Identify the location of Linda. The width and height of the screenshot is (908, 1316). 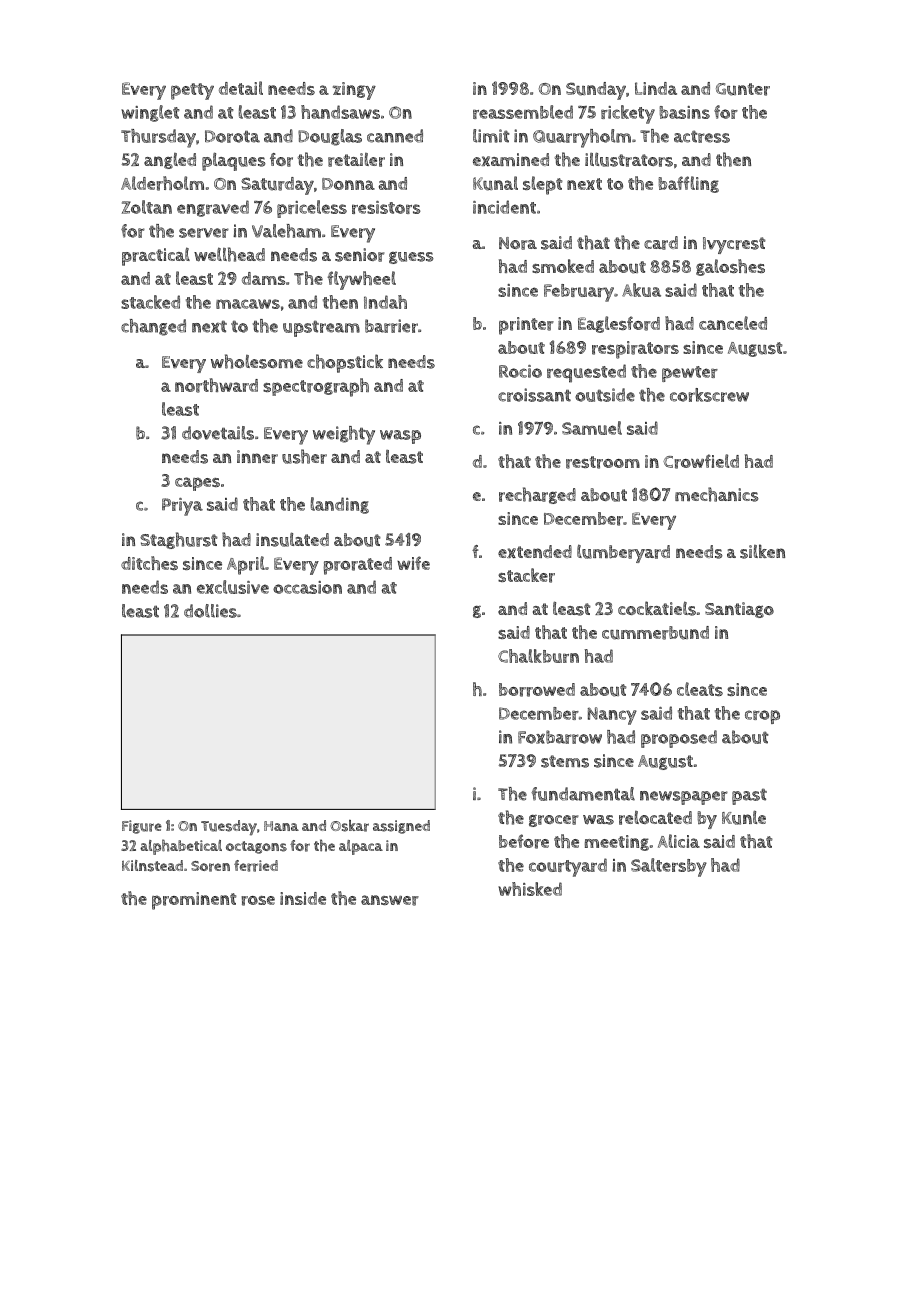
(656, 88).
